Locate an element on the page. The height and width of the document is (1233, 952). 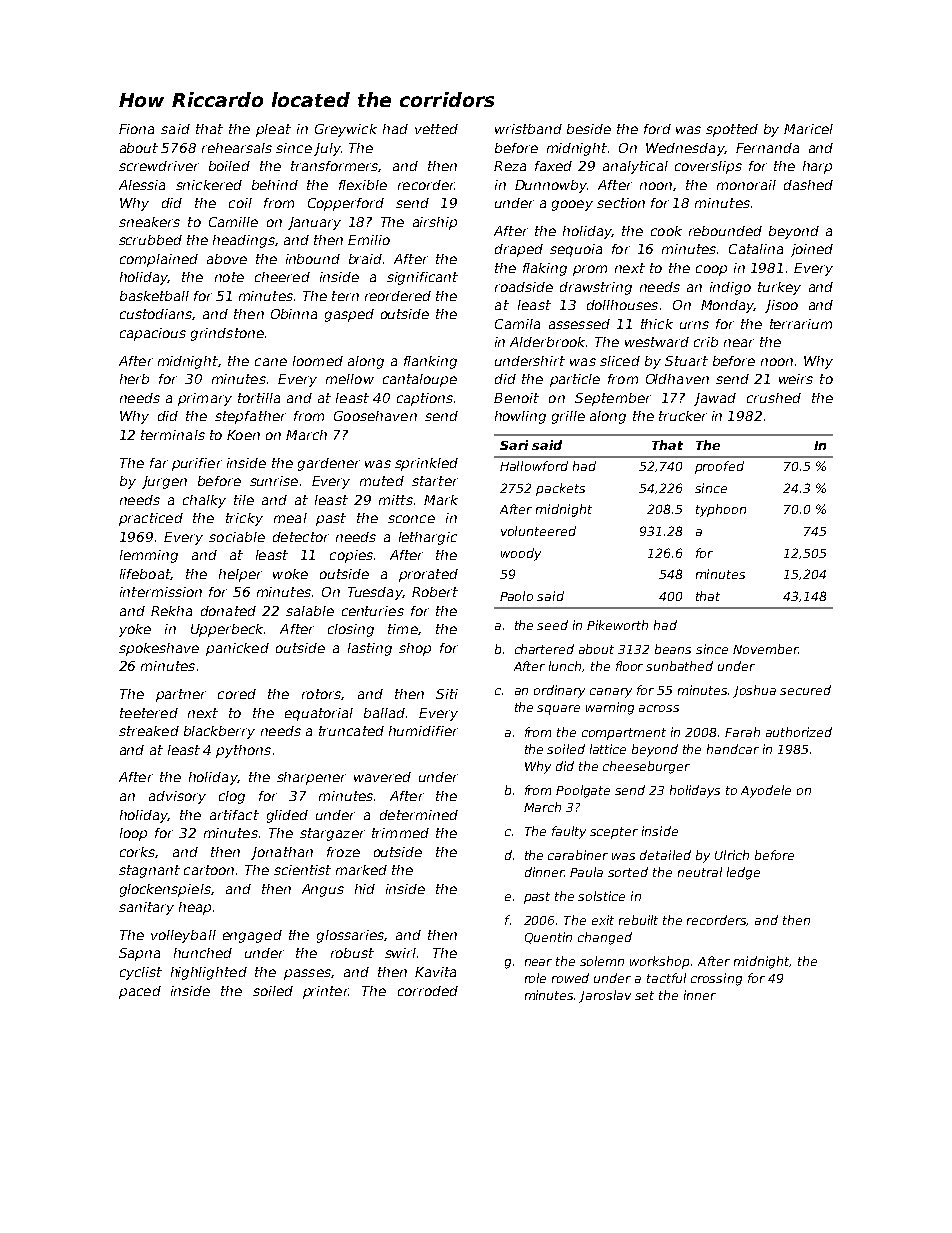
Poolgate is located at coordinates (583, 791).
